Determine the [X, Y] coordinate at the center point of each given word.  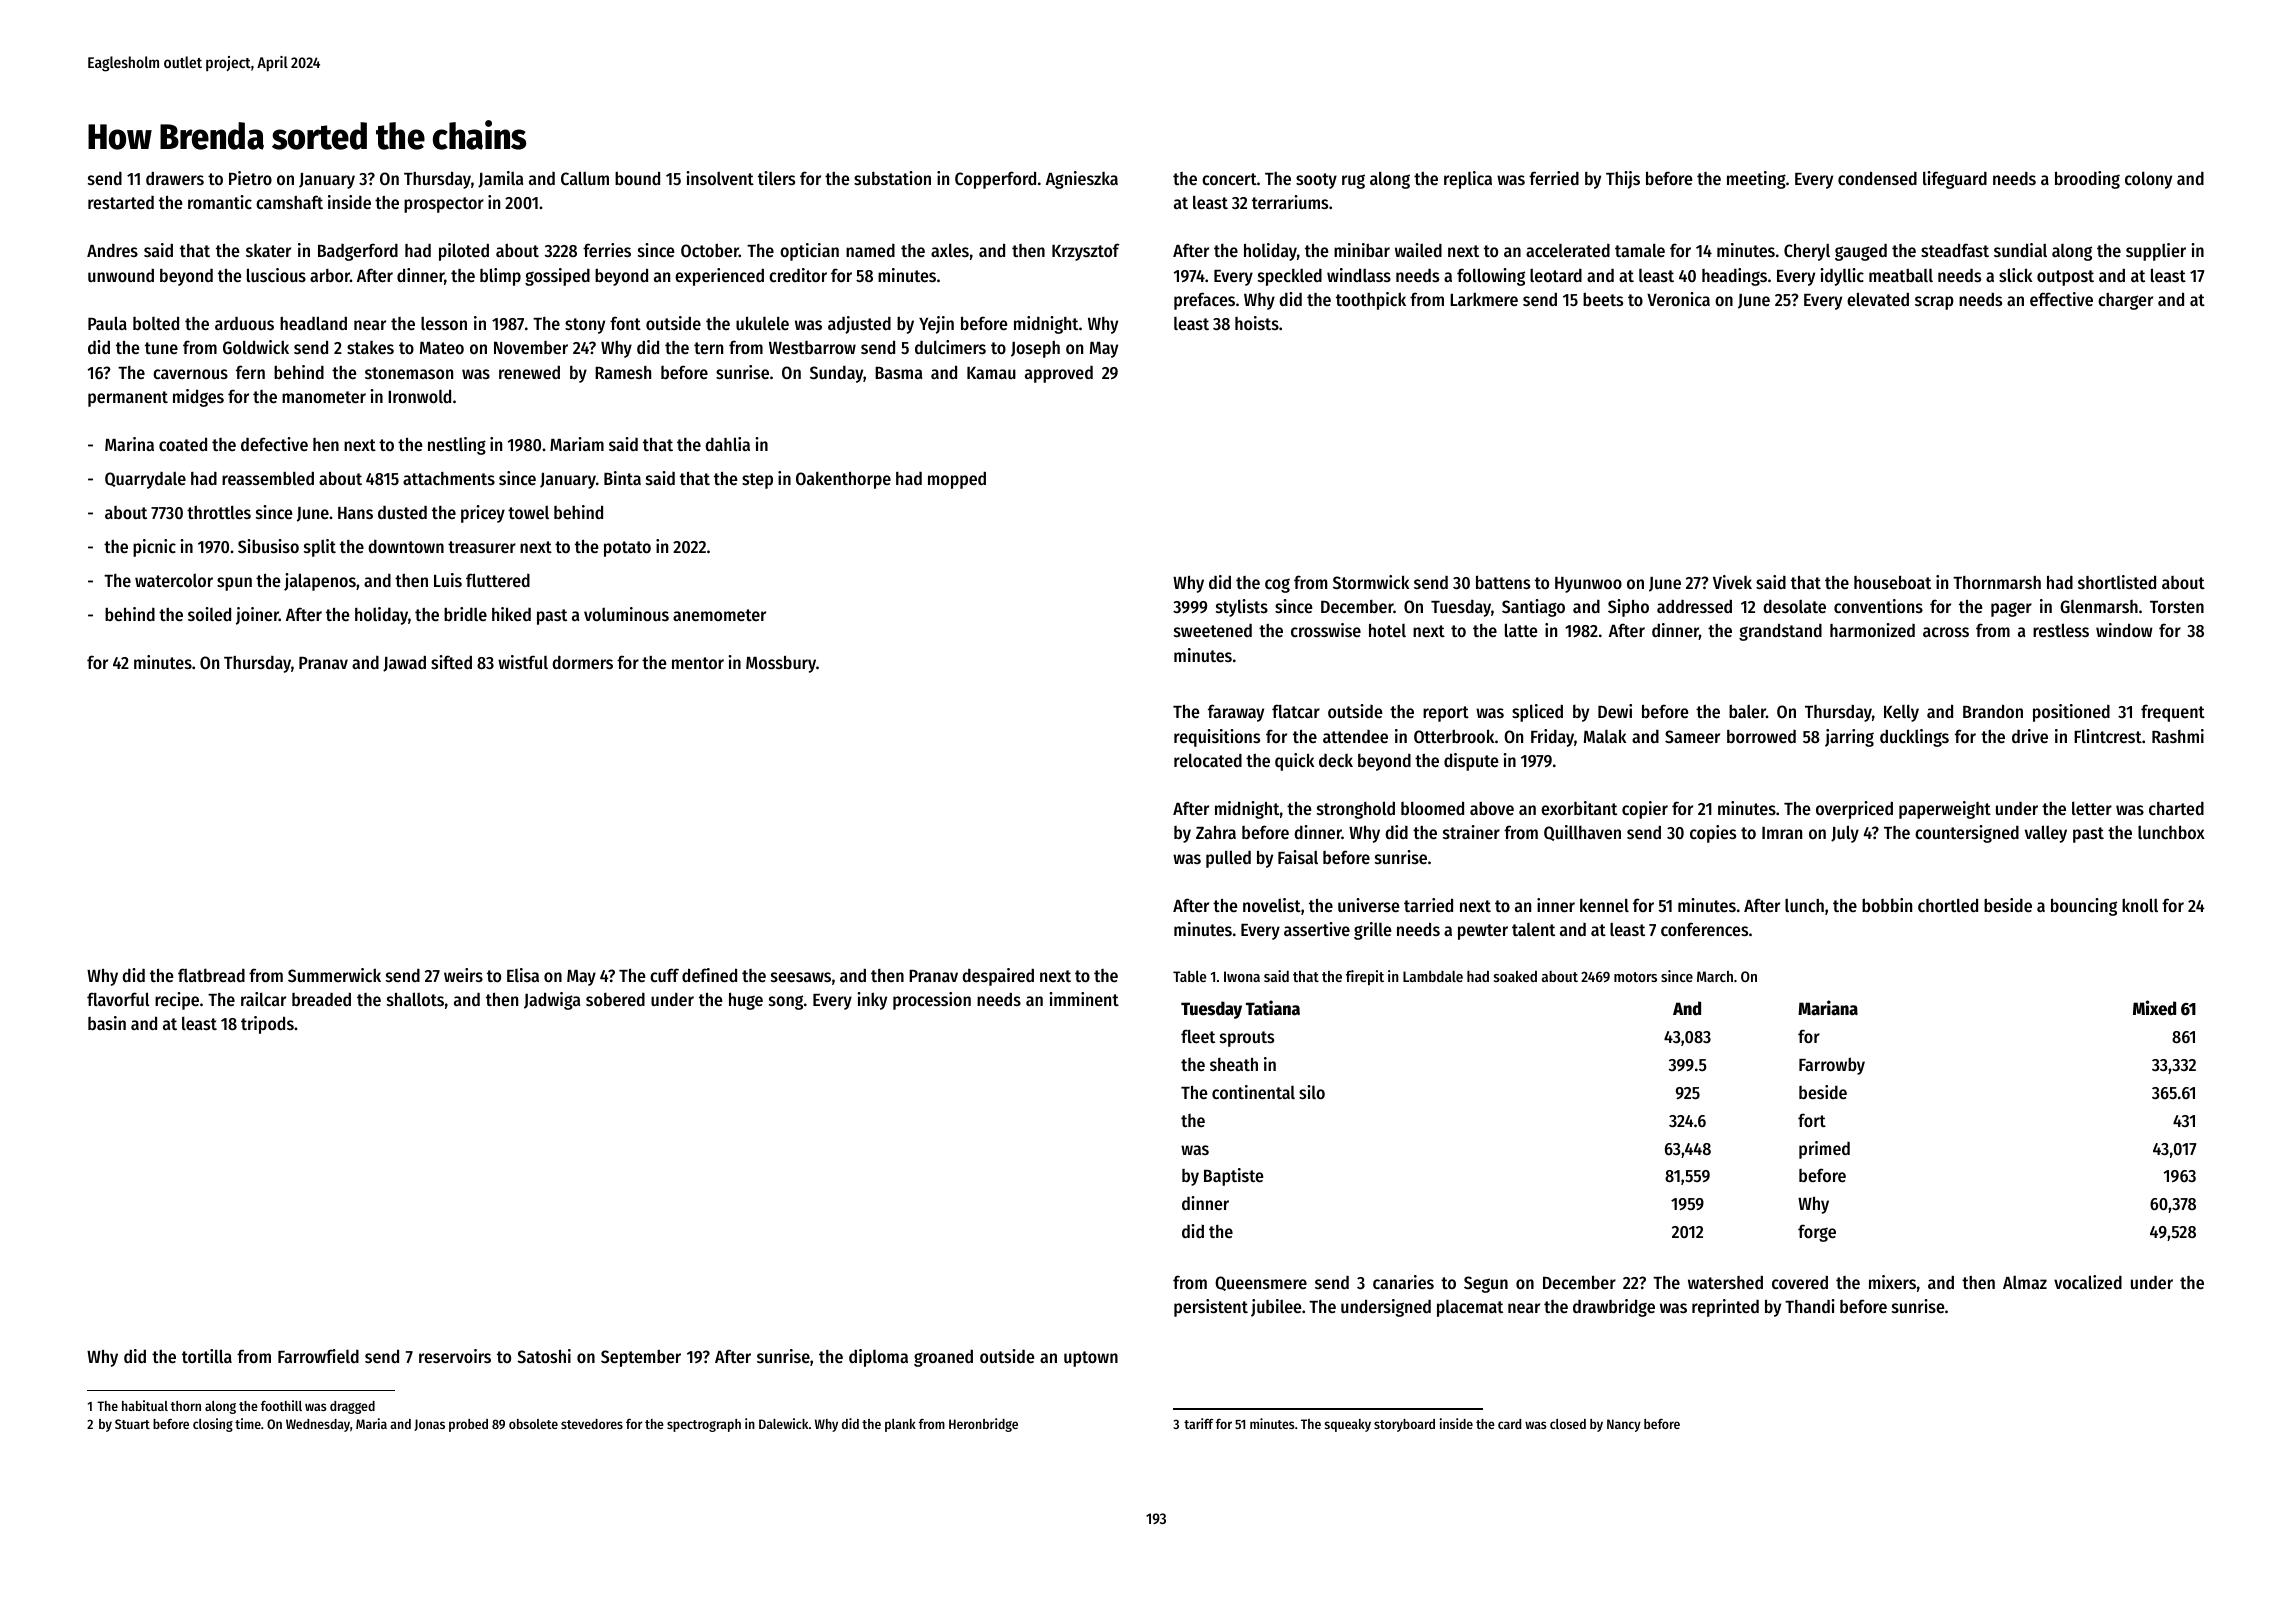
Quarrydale [145, 480]
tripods [267, 1025]
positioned [2071, 713]
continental [1253, 1092]
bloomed [1432, 808]
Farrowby [1832, 1066]
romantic [220, 202]
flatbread [211, 975]
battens [1503, 582]
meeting [1756, 180]
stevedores [592, 1424]
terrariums [1290, 202]
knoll [2140, 905]
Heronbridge [983, 1425]
